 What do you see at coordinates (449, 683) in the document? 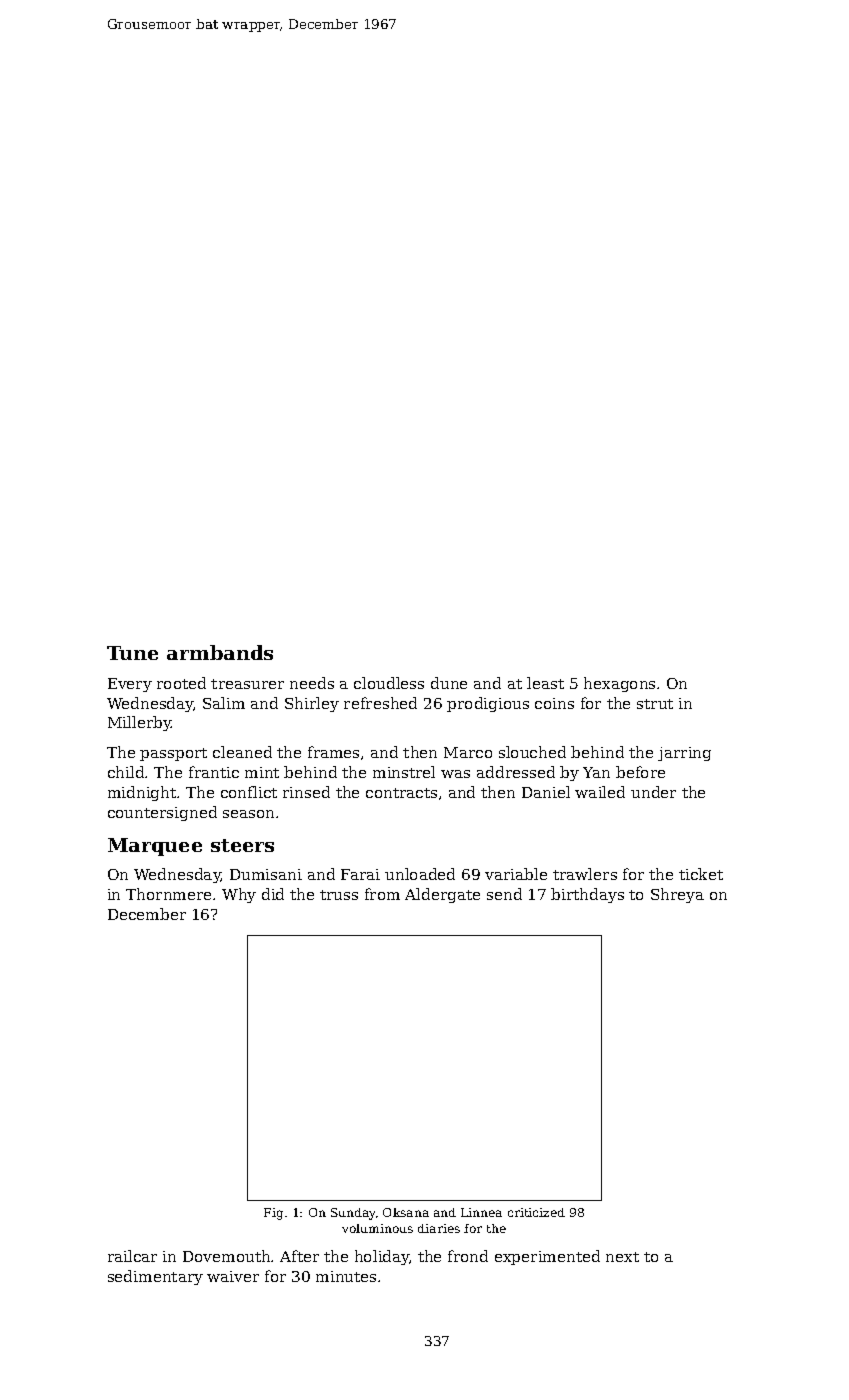
I see `dune` at bounding box center [449, 683].
